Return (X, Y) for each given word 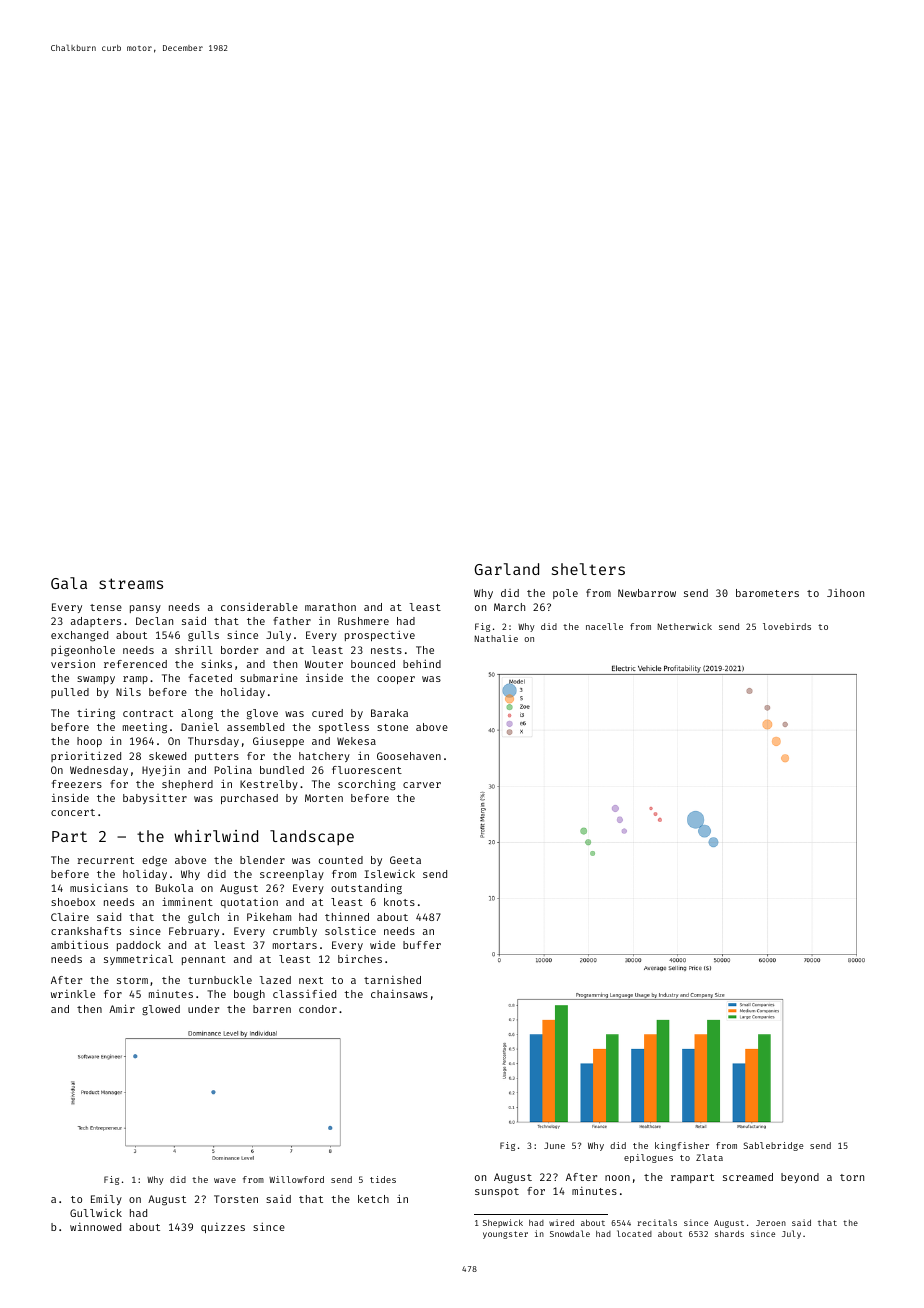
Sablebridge (774, 1146)
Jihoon (845, 593)
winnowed (95, 1227)
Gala (69, 583)
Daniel (200, 727)
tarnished (392, 980)
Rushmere (363, 621)
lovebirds (787, 626)
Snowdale (570, 1233)
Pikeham (269, 917)
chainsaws (399, 994)
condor (318, 1009)
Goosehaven (409, 756)
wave (225, 1180)
